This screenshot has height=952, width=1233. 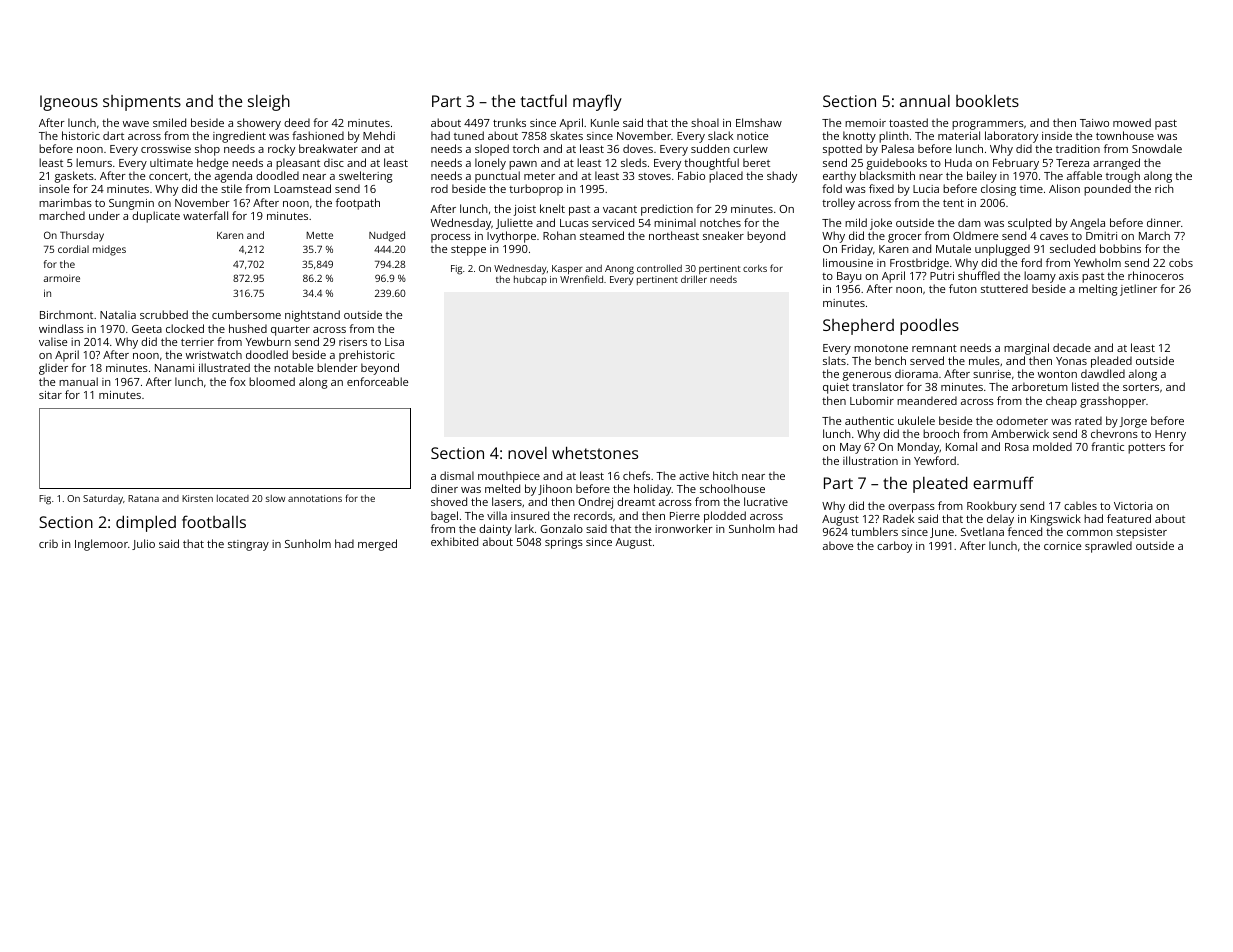 What do you see at coordinates (836, 388) in the screenshot?
I see `quiet` at bounding box center [836, 388].
